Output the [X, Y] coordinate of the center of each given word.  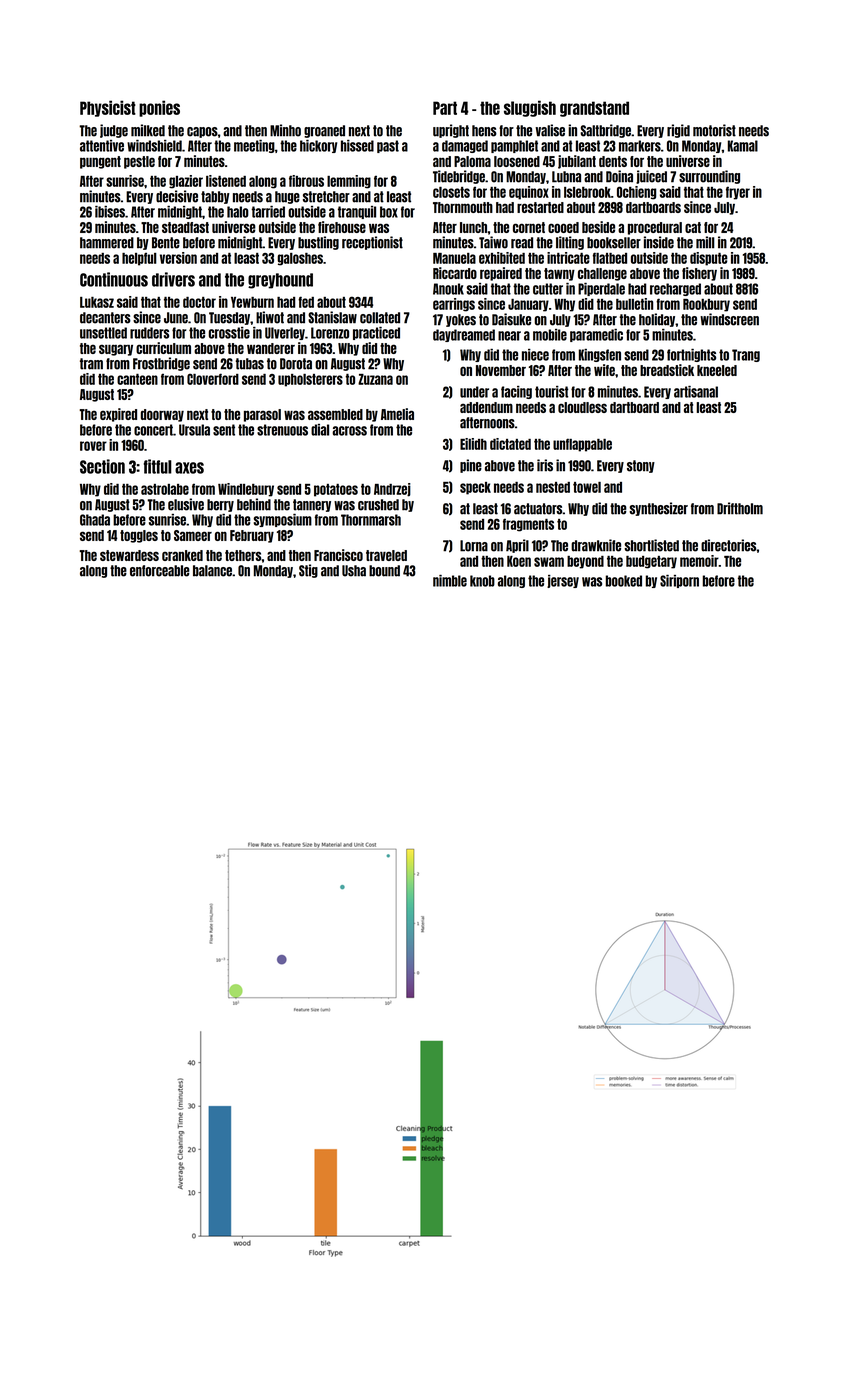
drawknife [596, 545]
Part [445, 108]
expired [118, 415]
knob [482, 581]
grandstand [594, 109]
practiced [376, 333]
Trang [746, 355]
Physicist [108, 108]
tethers [243, 555]
